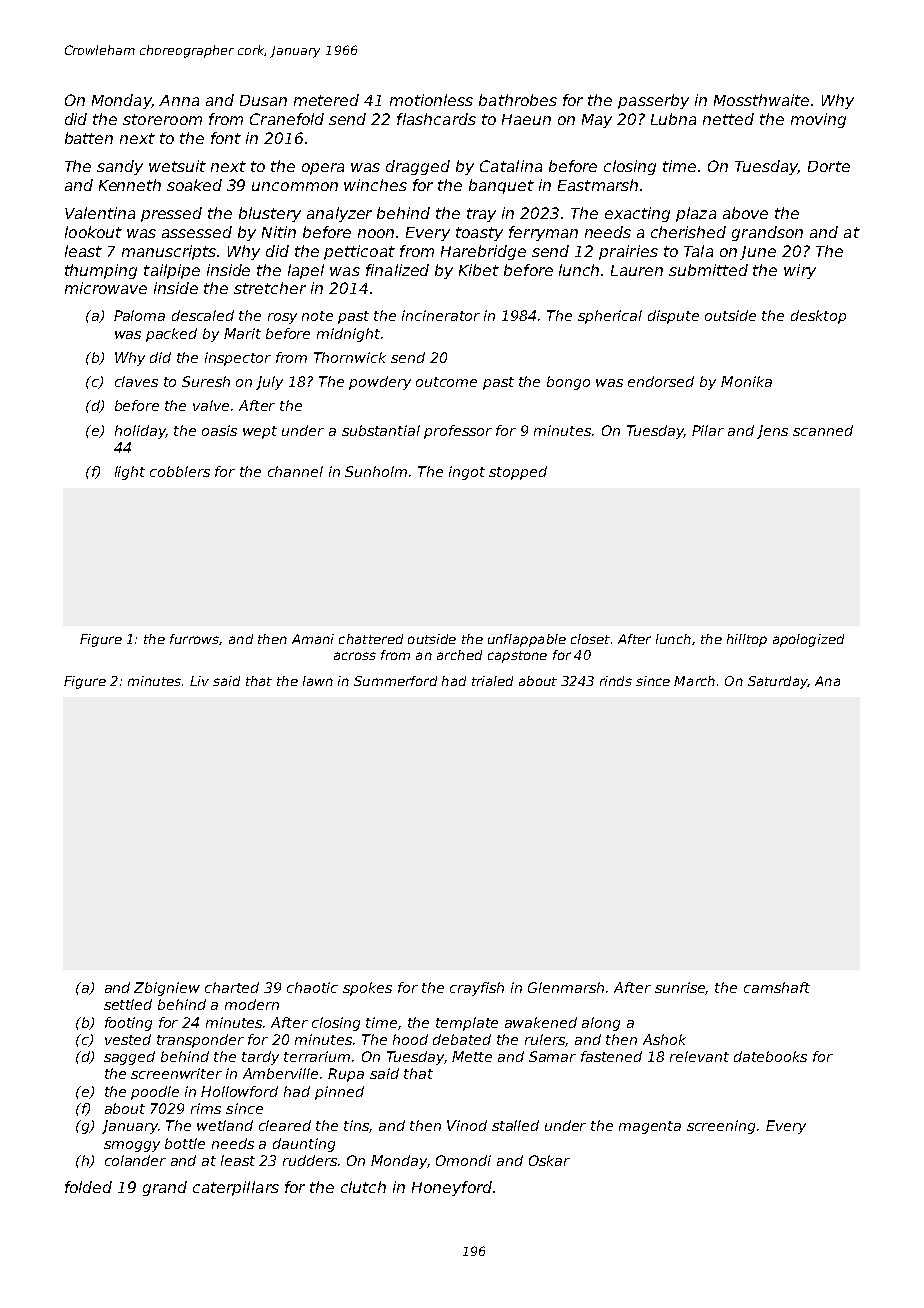 The image size is (924, 1308). I want to click on claves, so click(136, 381).
